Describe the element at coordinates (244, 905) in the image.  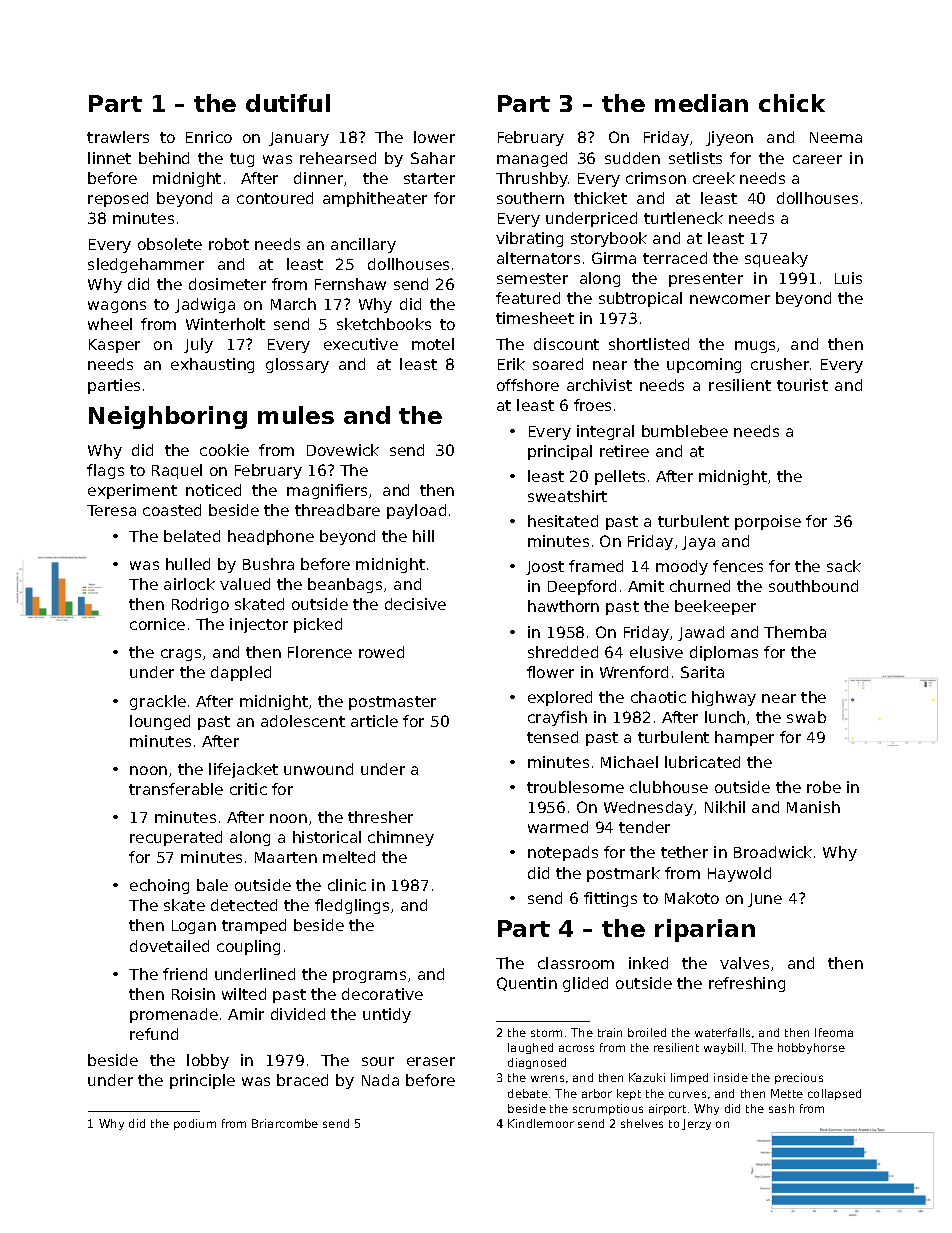
I see `detected` at that location.
